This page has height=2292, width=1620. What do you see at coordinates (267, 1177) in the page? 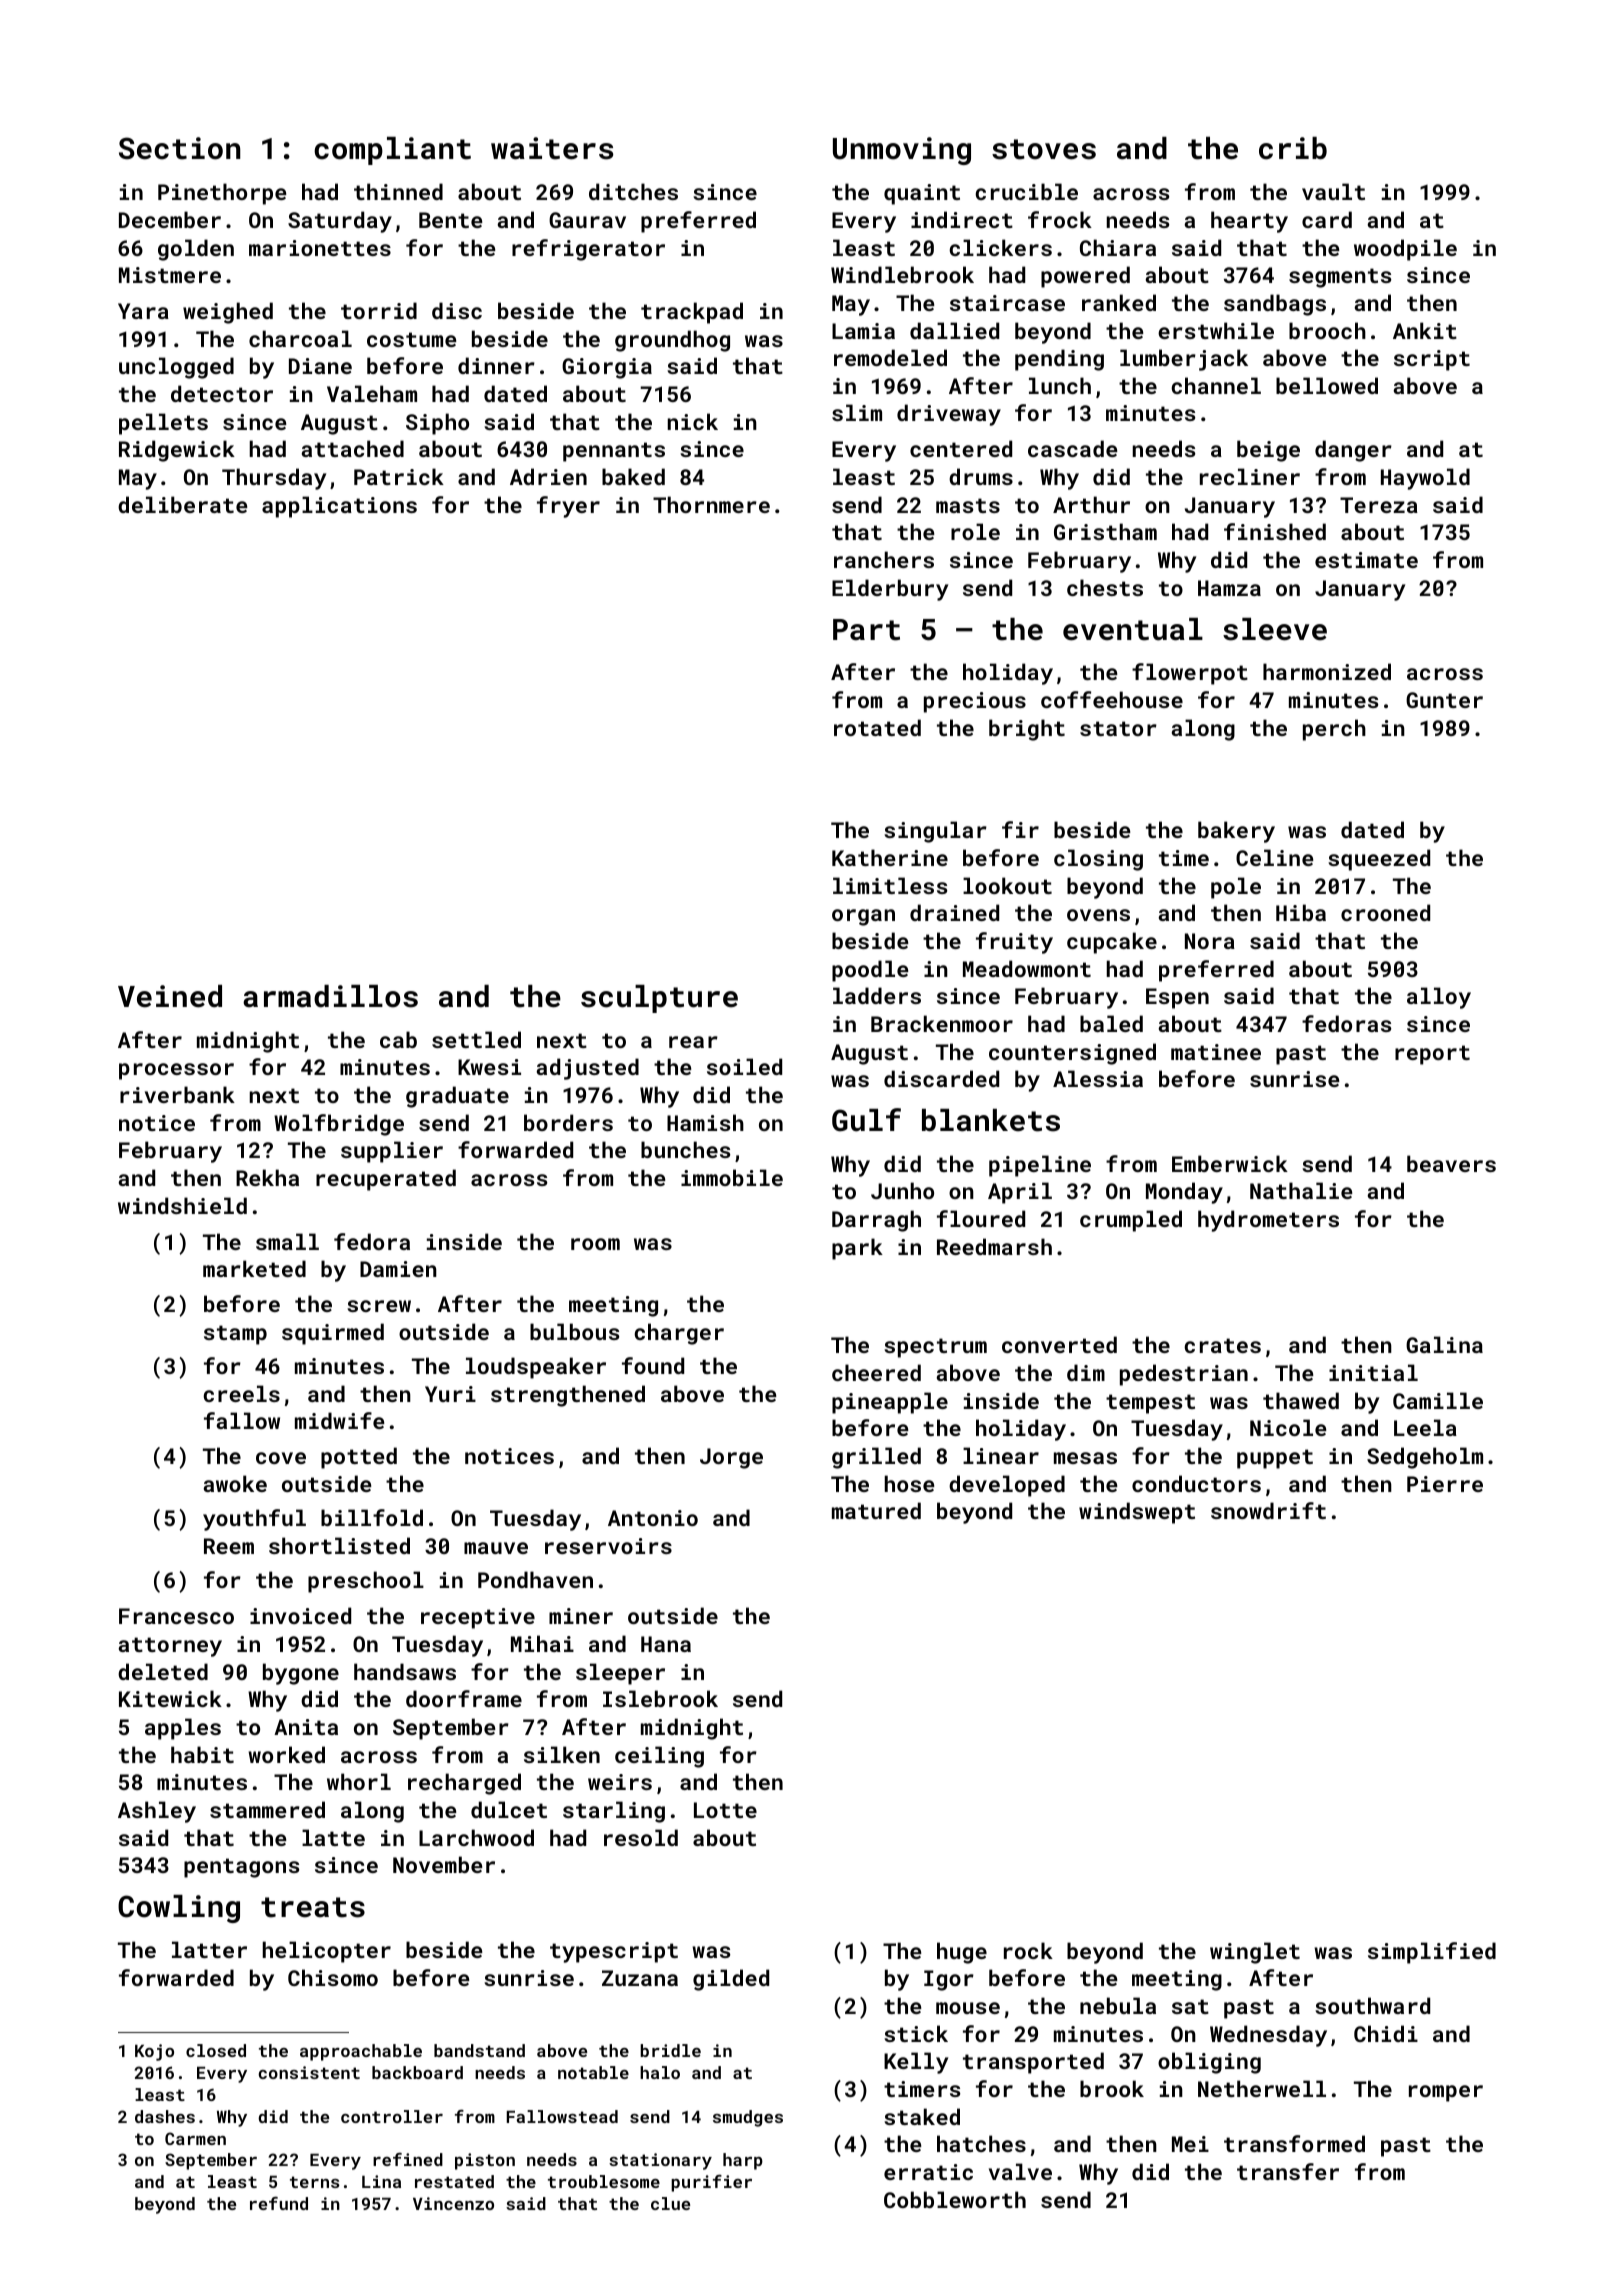
I see `Rekha` at bounding box center [267, 1177].
